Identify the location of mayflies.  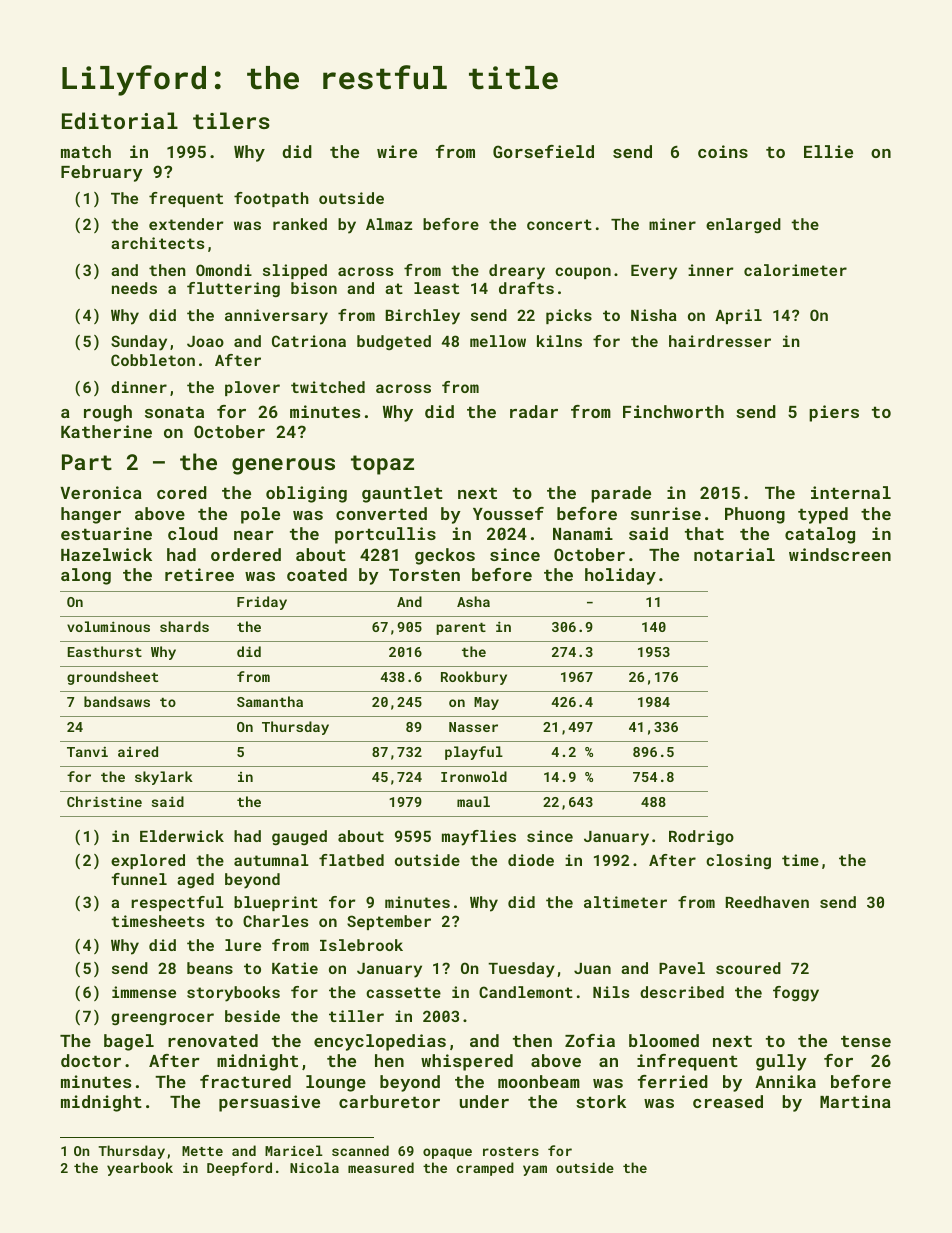
(479, 838).
